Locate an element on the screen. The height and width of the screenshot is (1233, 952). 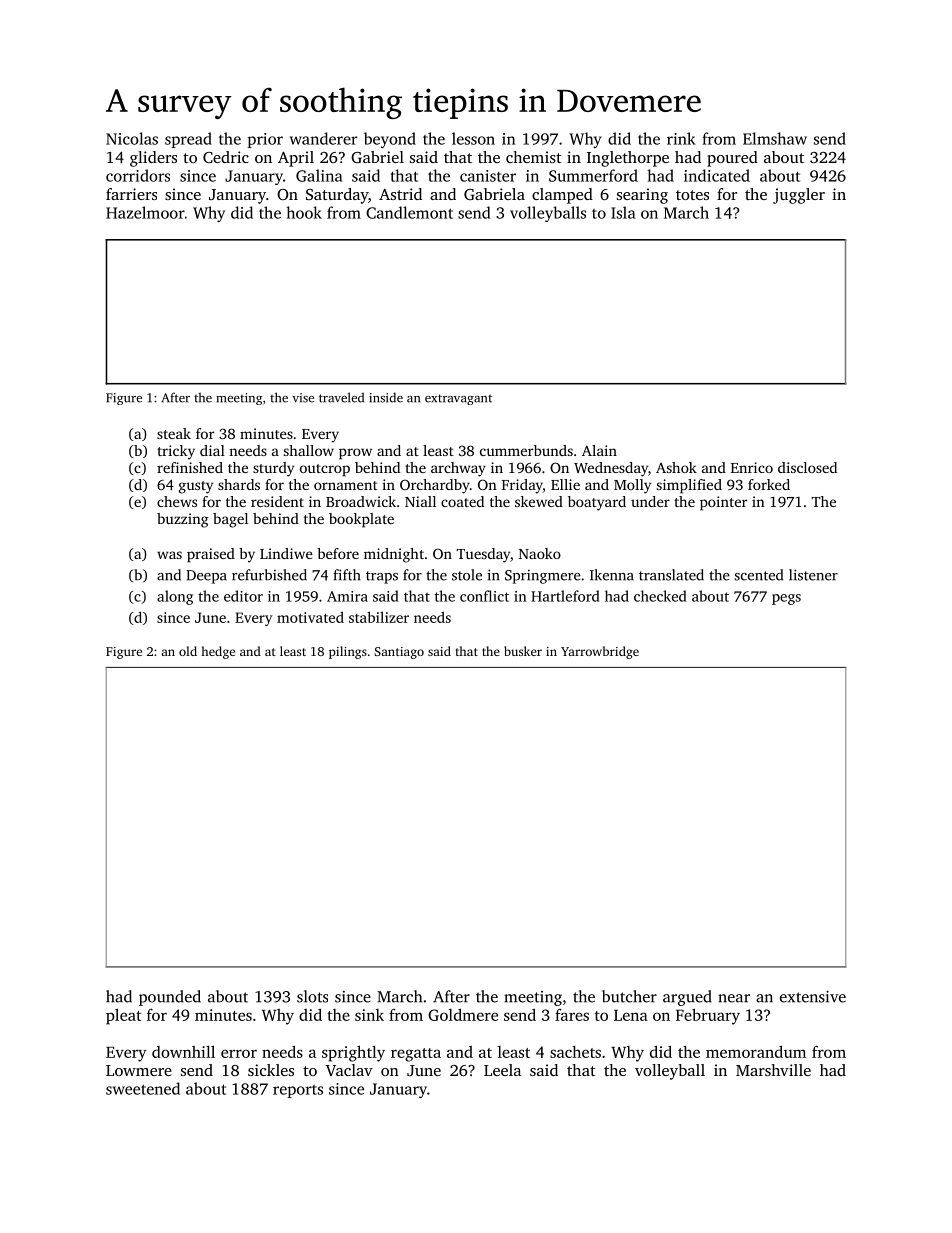
disclosed is located at coordinates (807, 467).
